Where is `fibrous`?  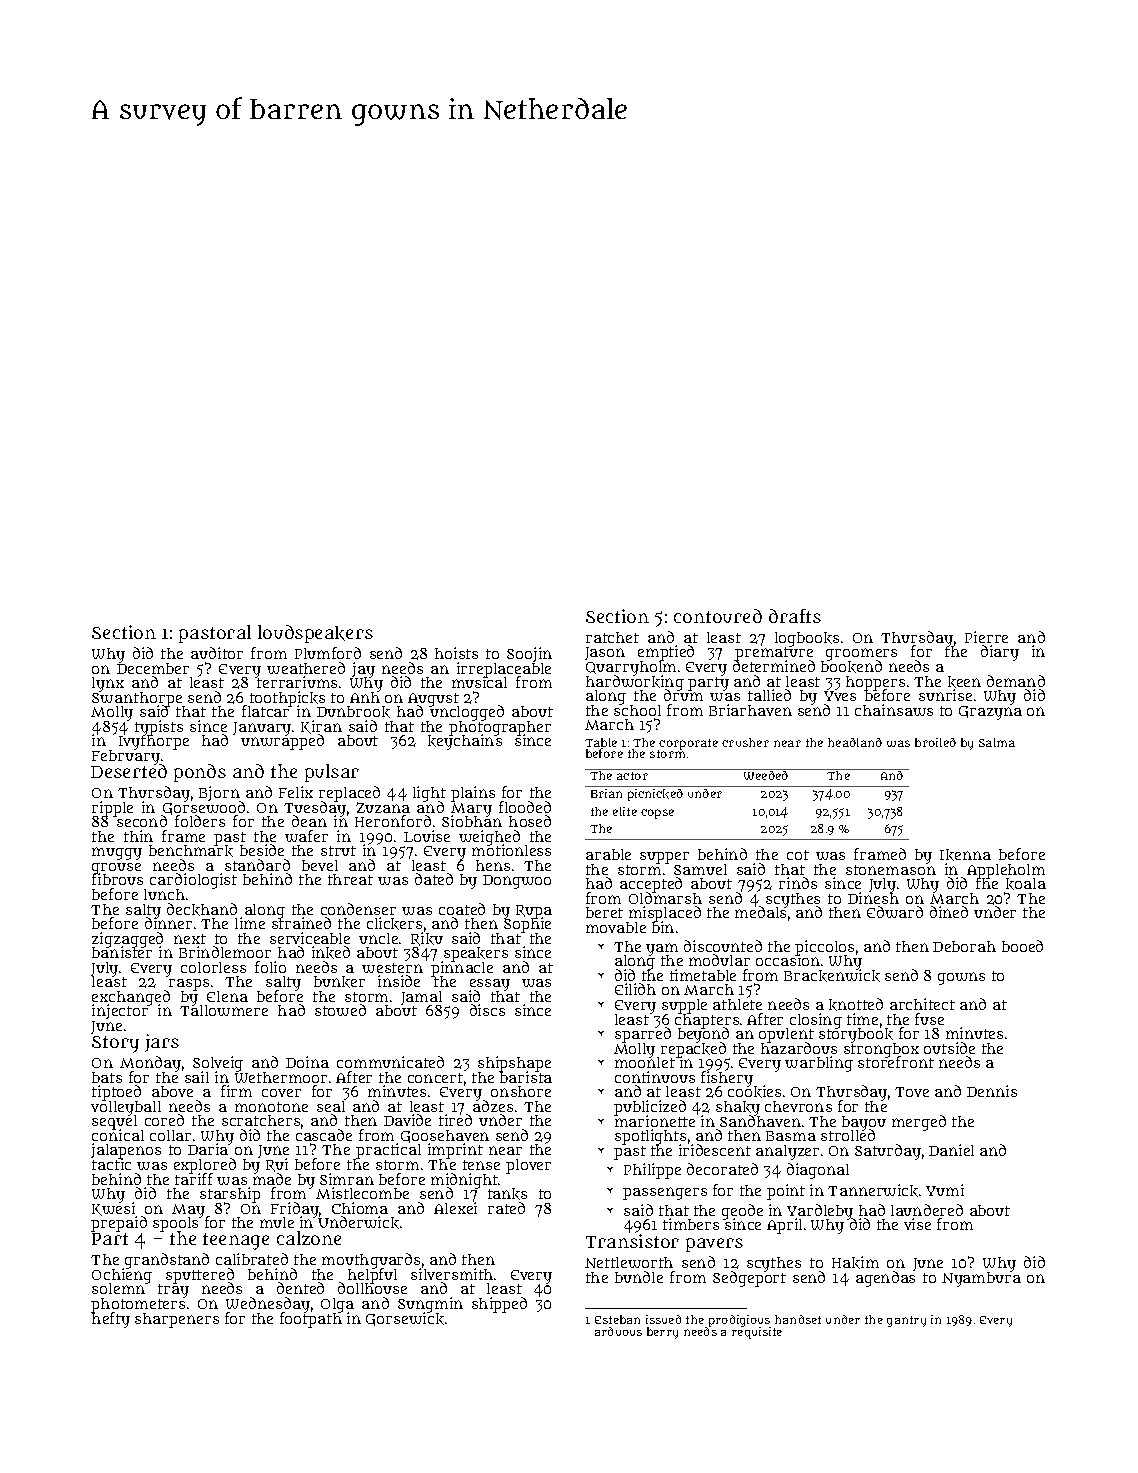 fibrous is located at coordinates (117, 880).
